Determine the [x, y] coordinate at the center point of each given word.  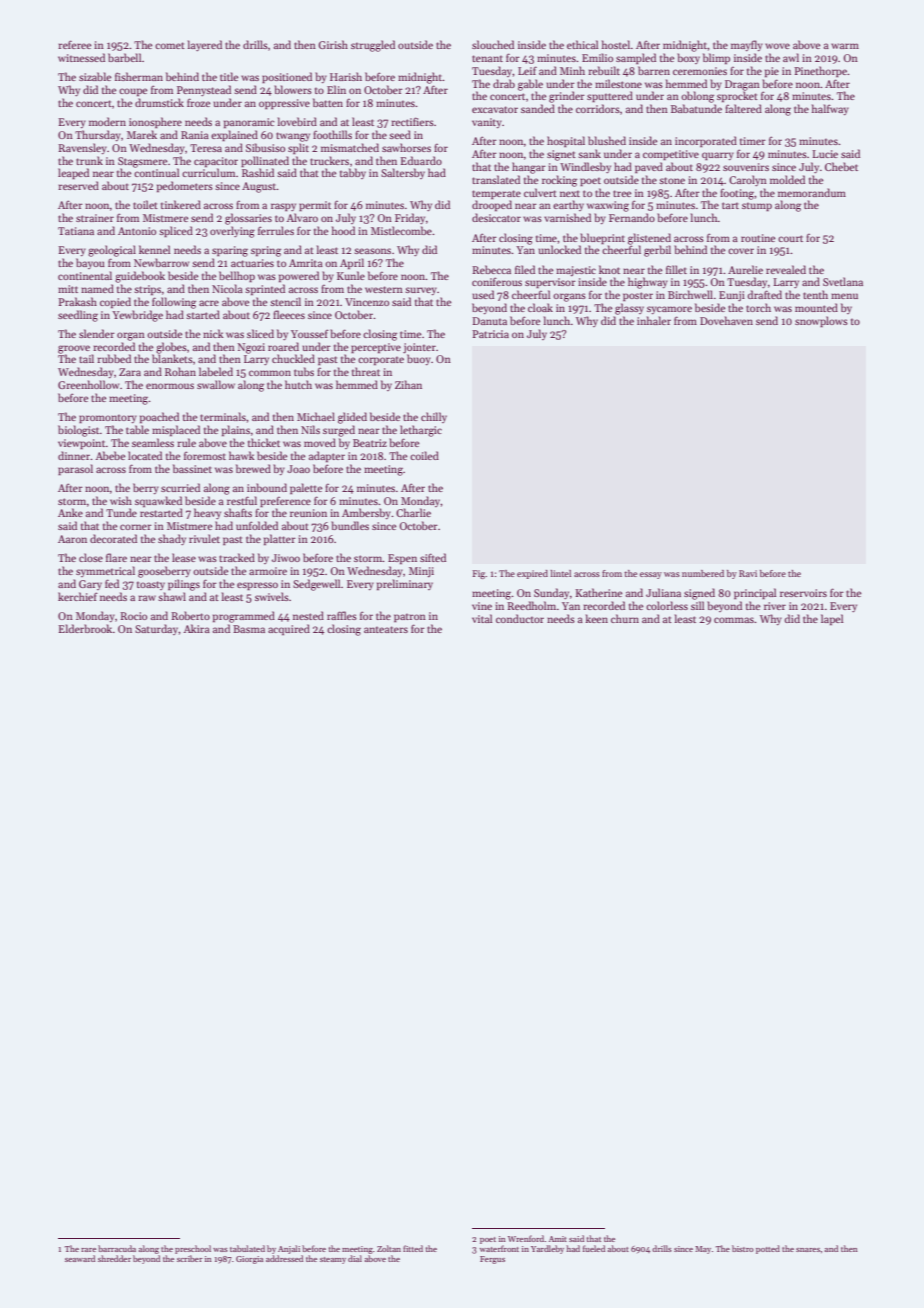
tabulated [247, 1248]
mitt [68, 289]
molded [787, 179]
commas [734, 620]
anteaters [386, 629]
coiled [424, 455]
